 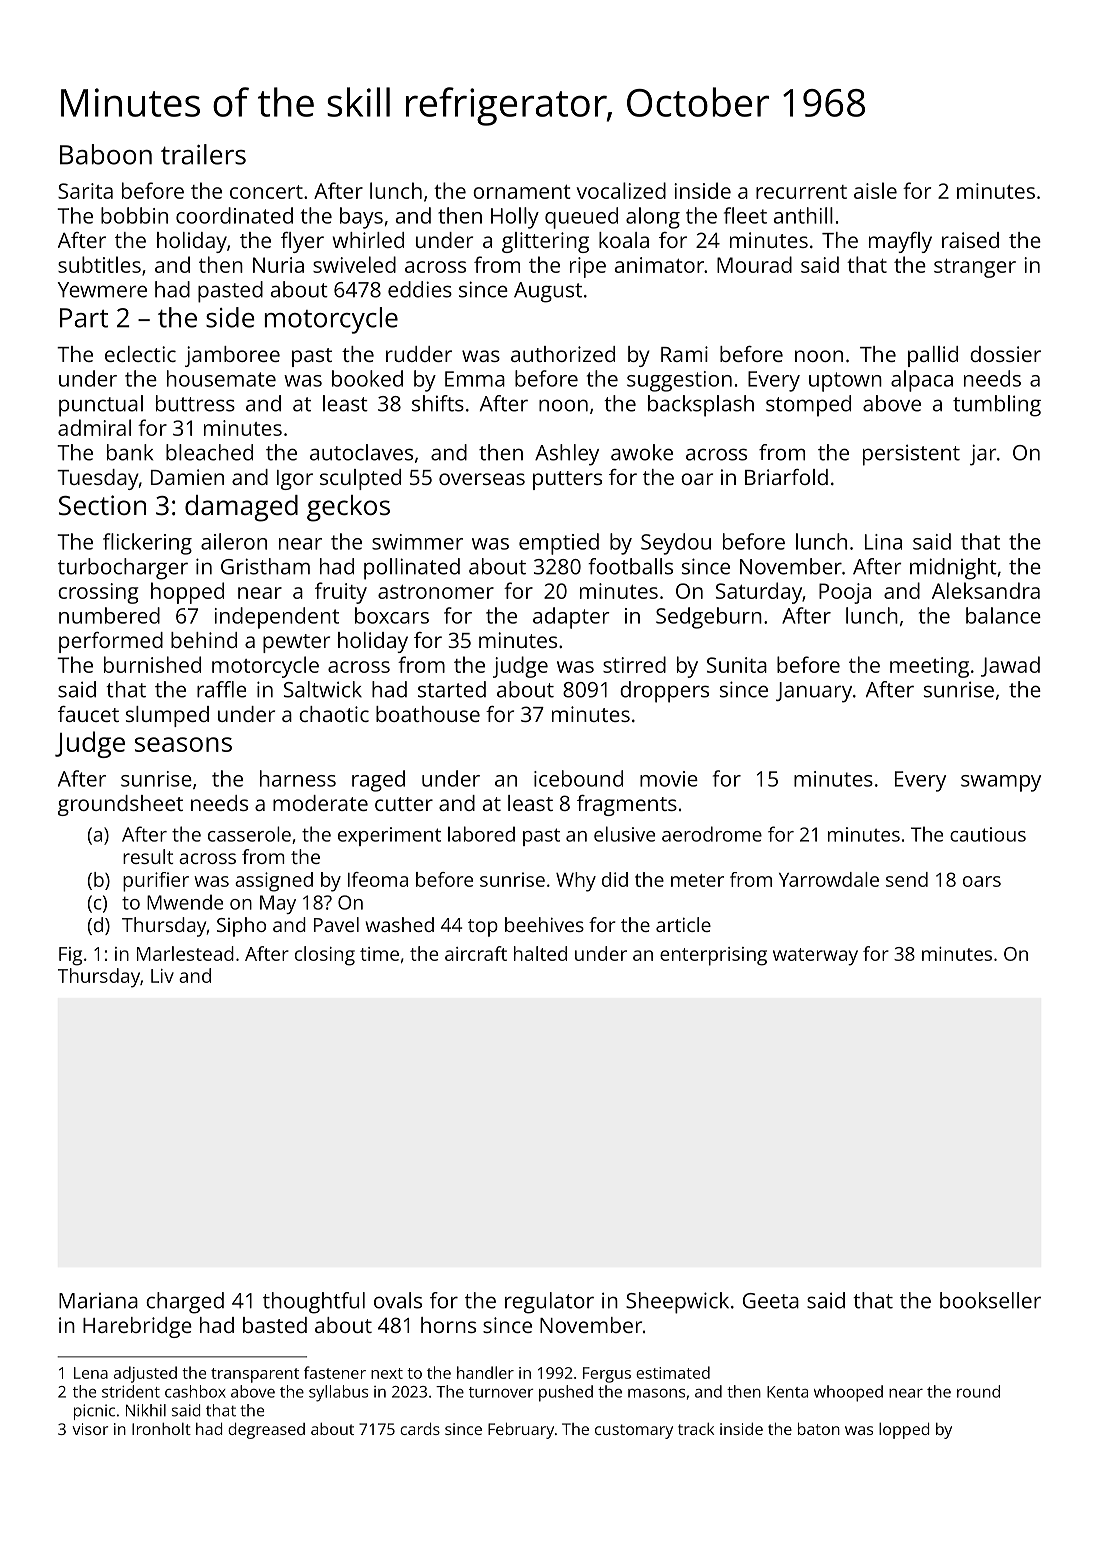 What do you see at coordinates (485, 1372) in the image?
I see `handler` at bounding box center [485, 1372].
